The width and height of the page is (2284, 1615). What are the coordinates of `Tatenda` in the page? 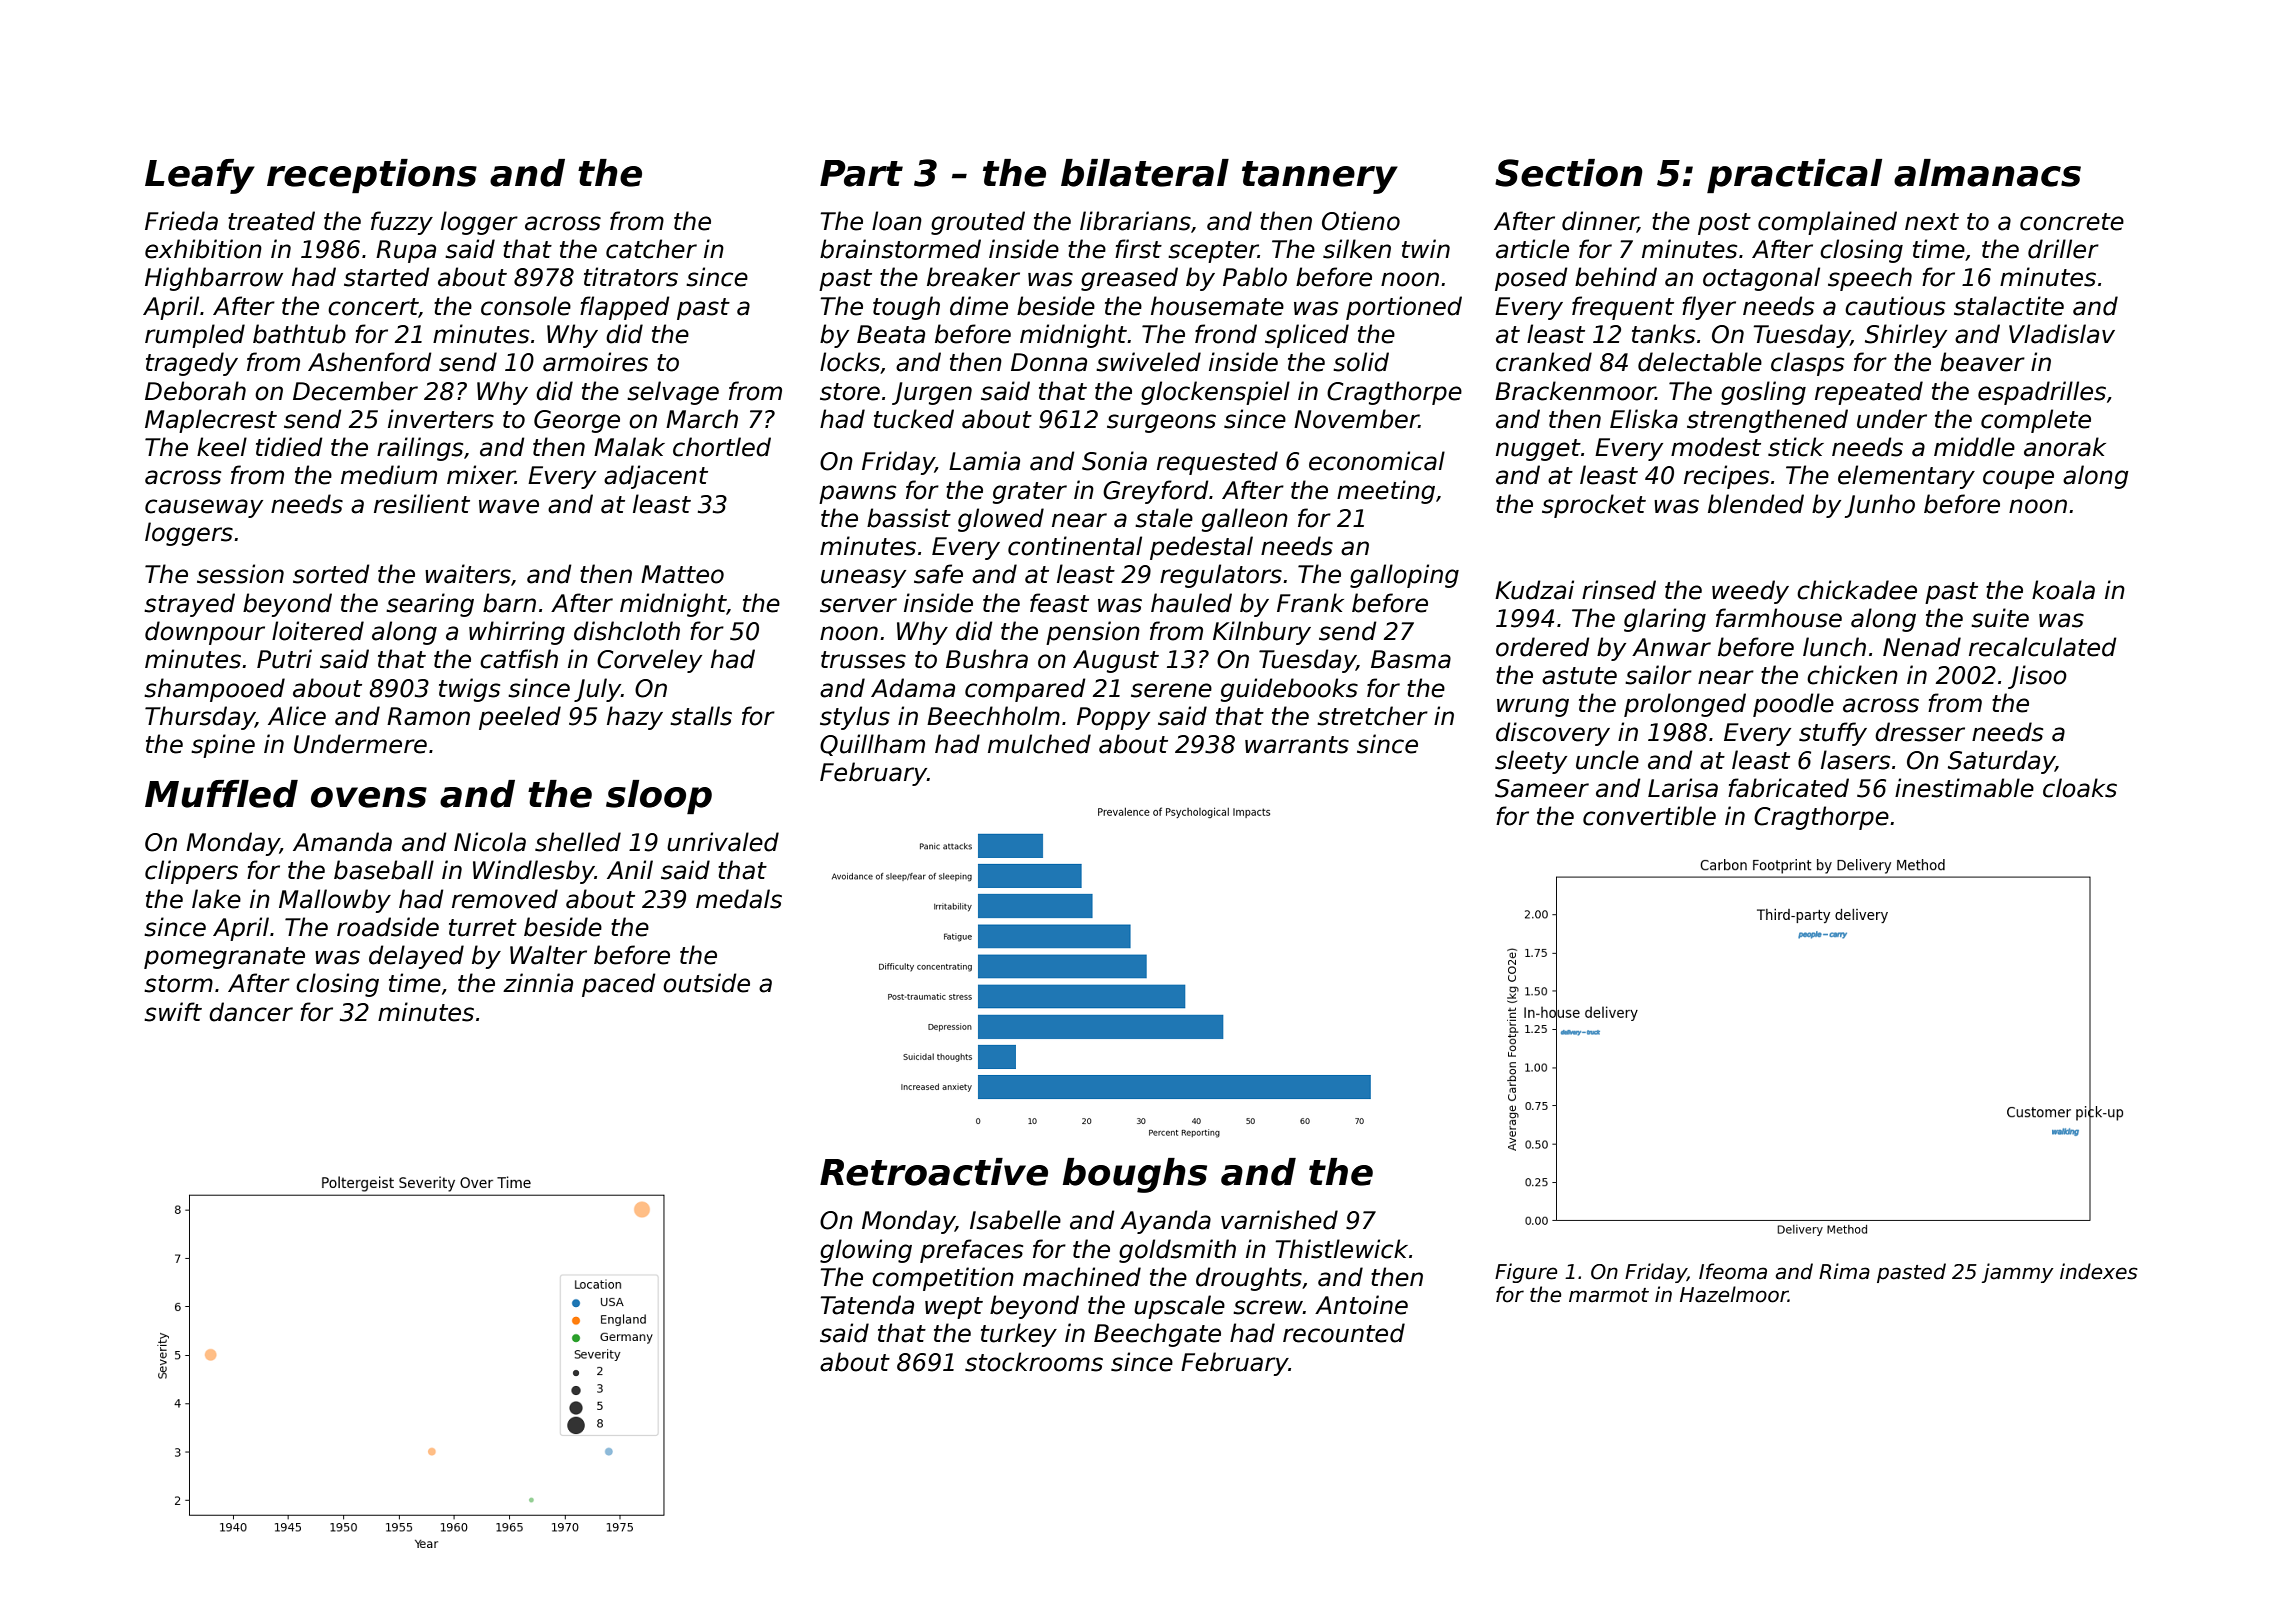 It's located at (867, 1305).
